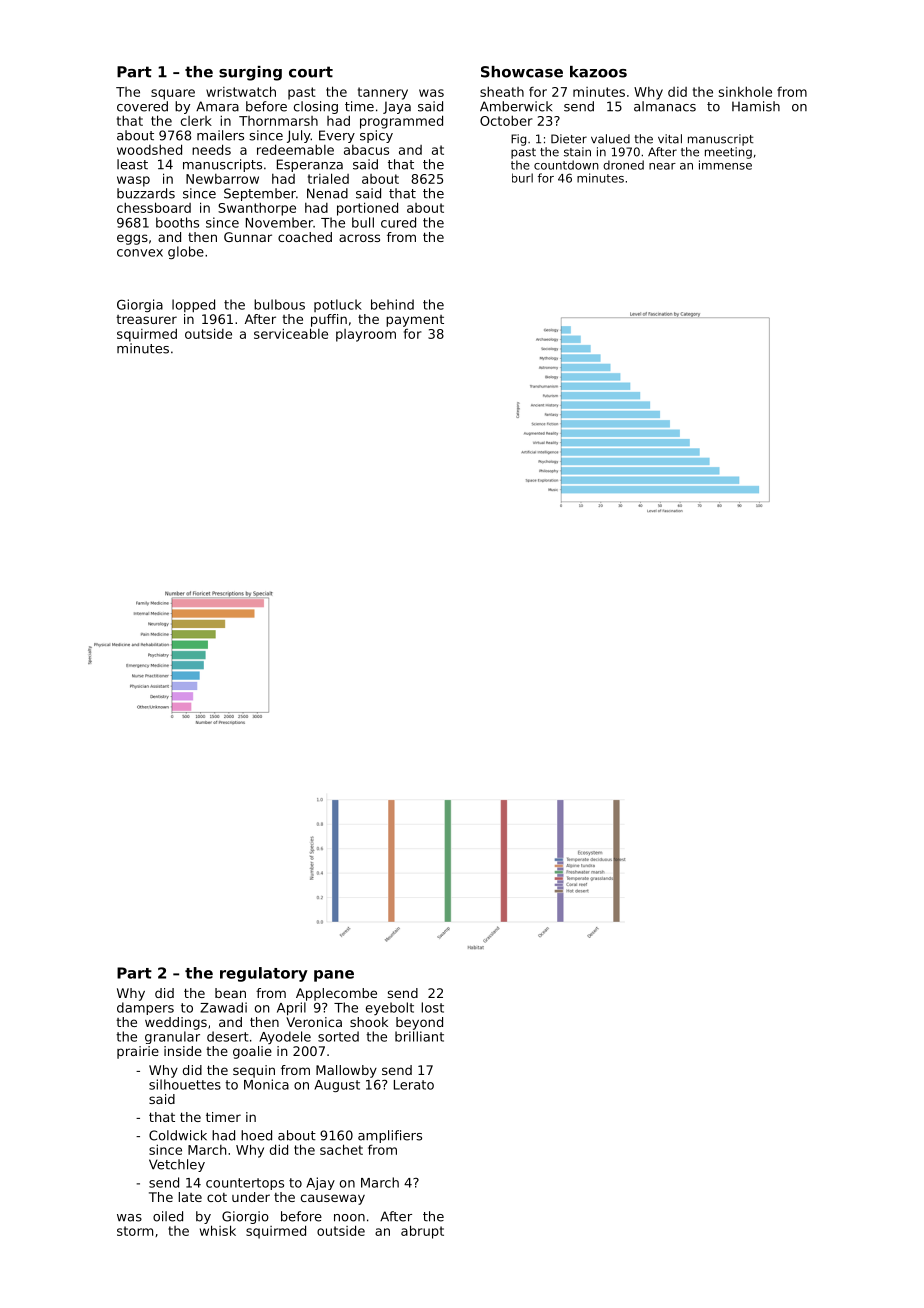 This page has width=924, height=1308. I want to click on amplifiers, so click(390, 1136).
